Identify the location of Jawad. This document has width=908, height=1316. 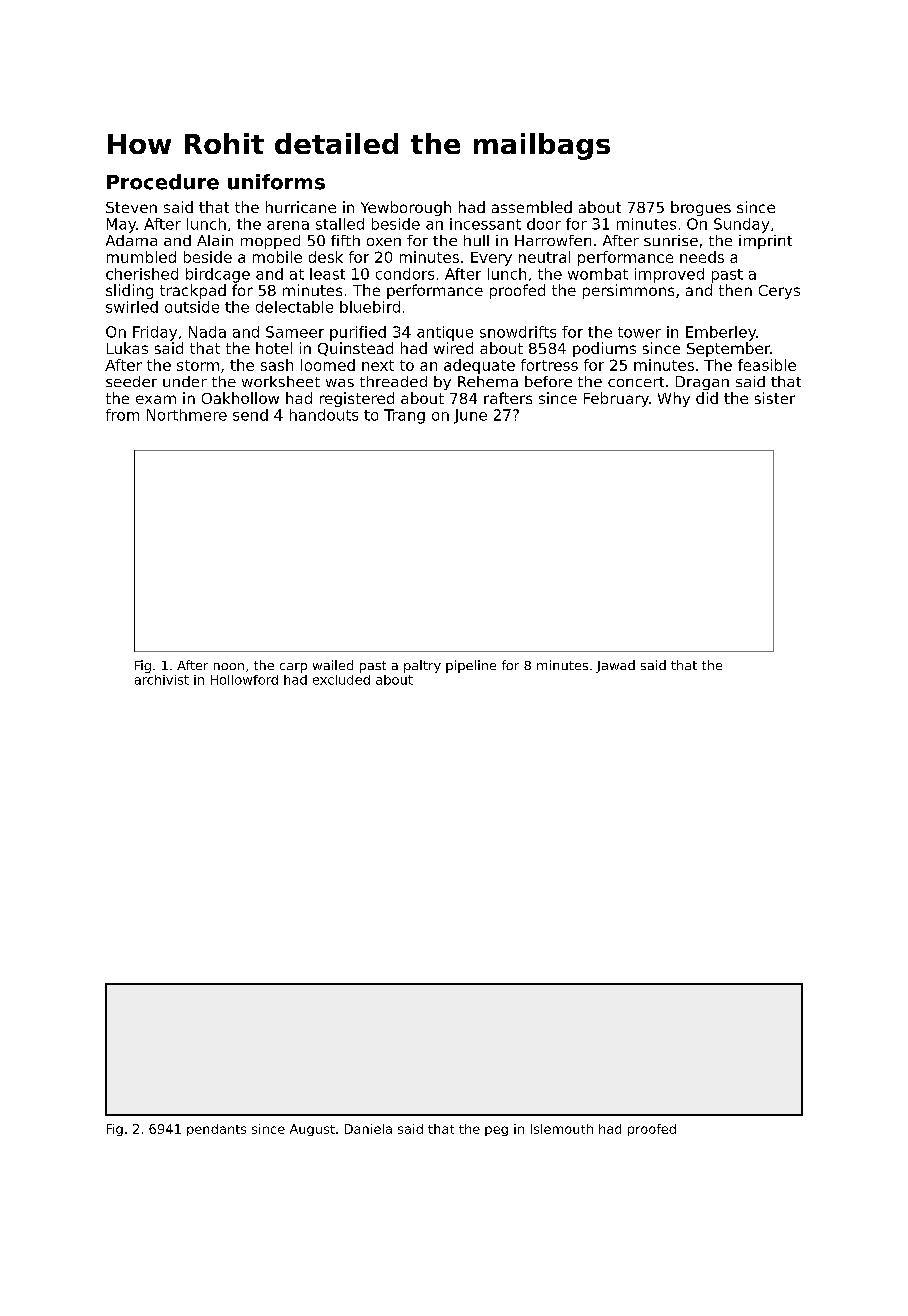
(615, 666).
